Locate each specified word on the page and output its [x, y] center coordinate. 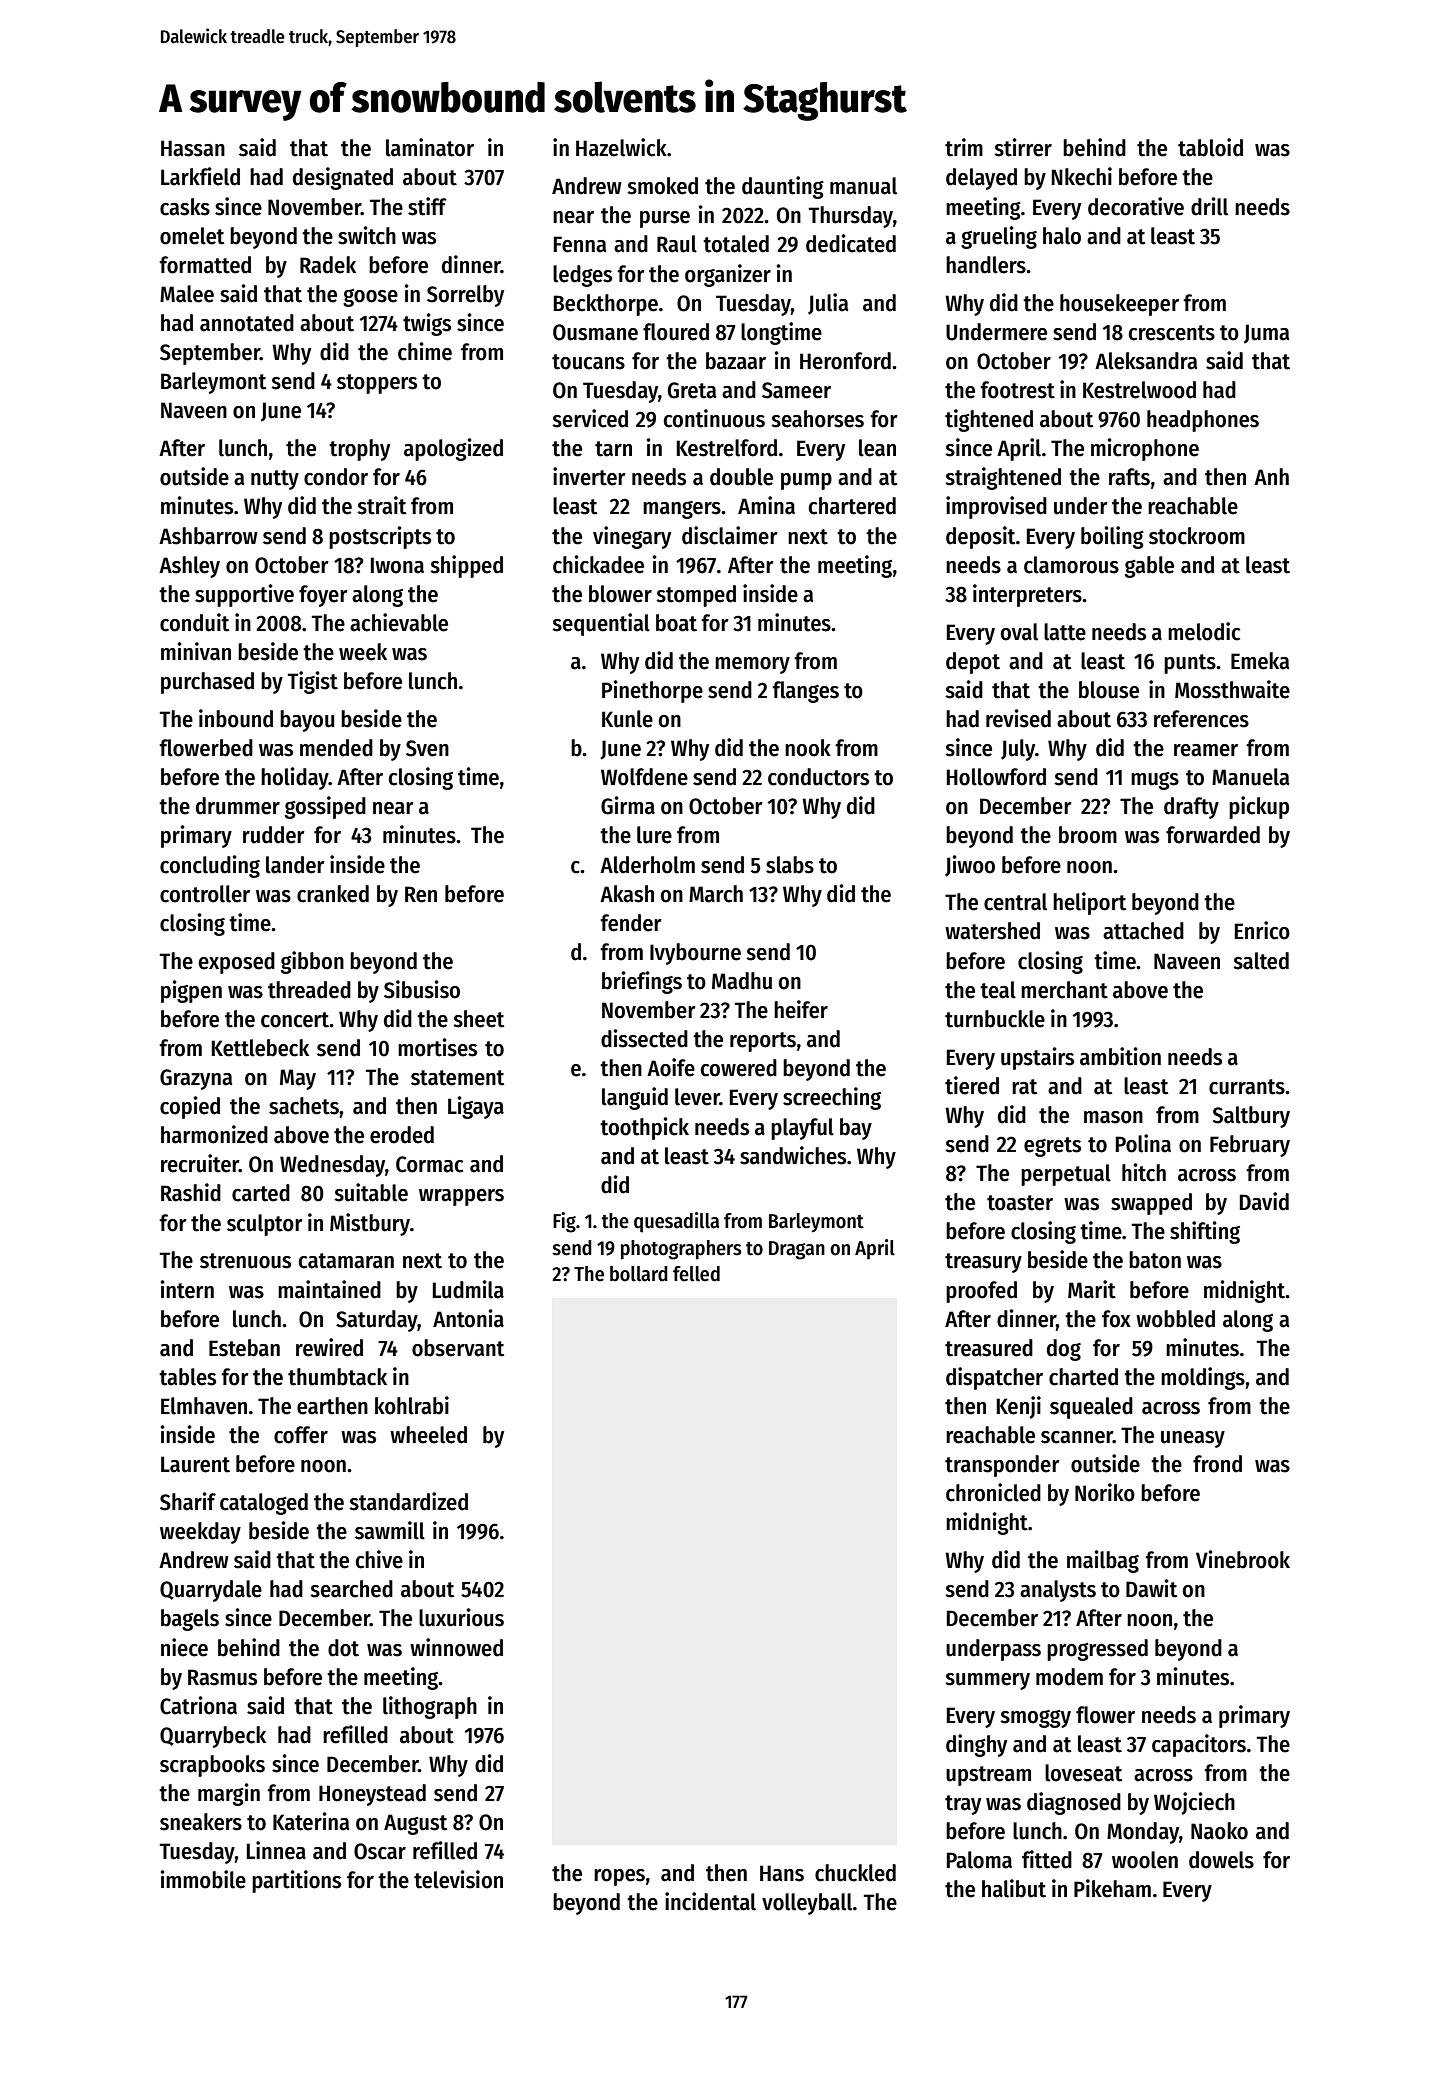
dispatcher [994, 1378]
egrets [1052, 1147]
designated [343, 178]
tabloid [1210, 147]
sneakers [201, 1822]
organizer [728, 275]
